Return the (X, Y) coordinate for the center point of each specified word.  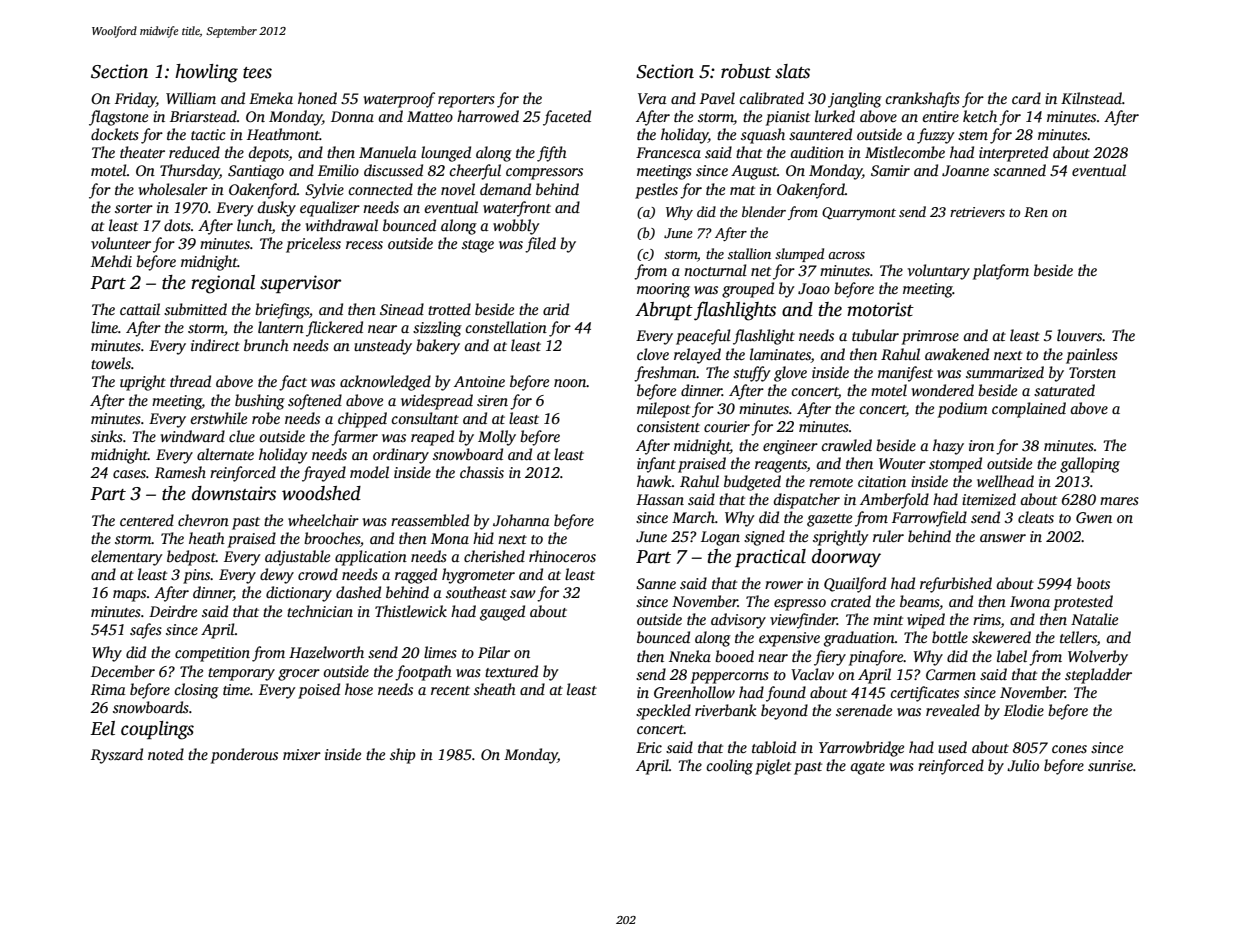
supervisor (300, 284)
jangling (855, 100)
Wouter (902, 463)
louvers (1079, 335)
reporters (466, 101)
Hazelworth (326, 652)
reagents (781, 466)
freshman (665, 374)
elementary (127, 558)
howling (206, 73)
